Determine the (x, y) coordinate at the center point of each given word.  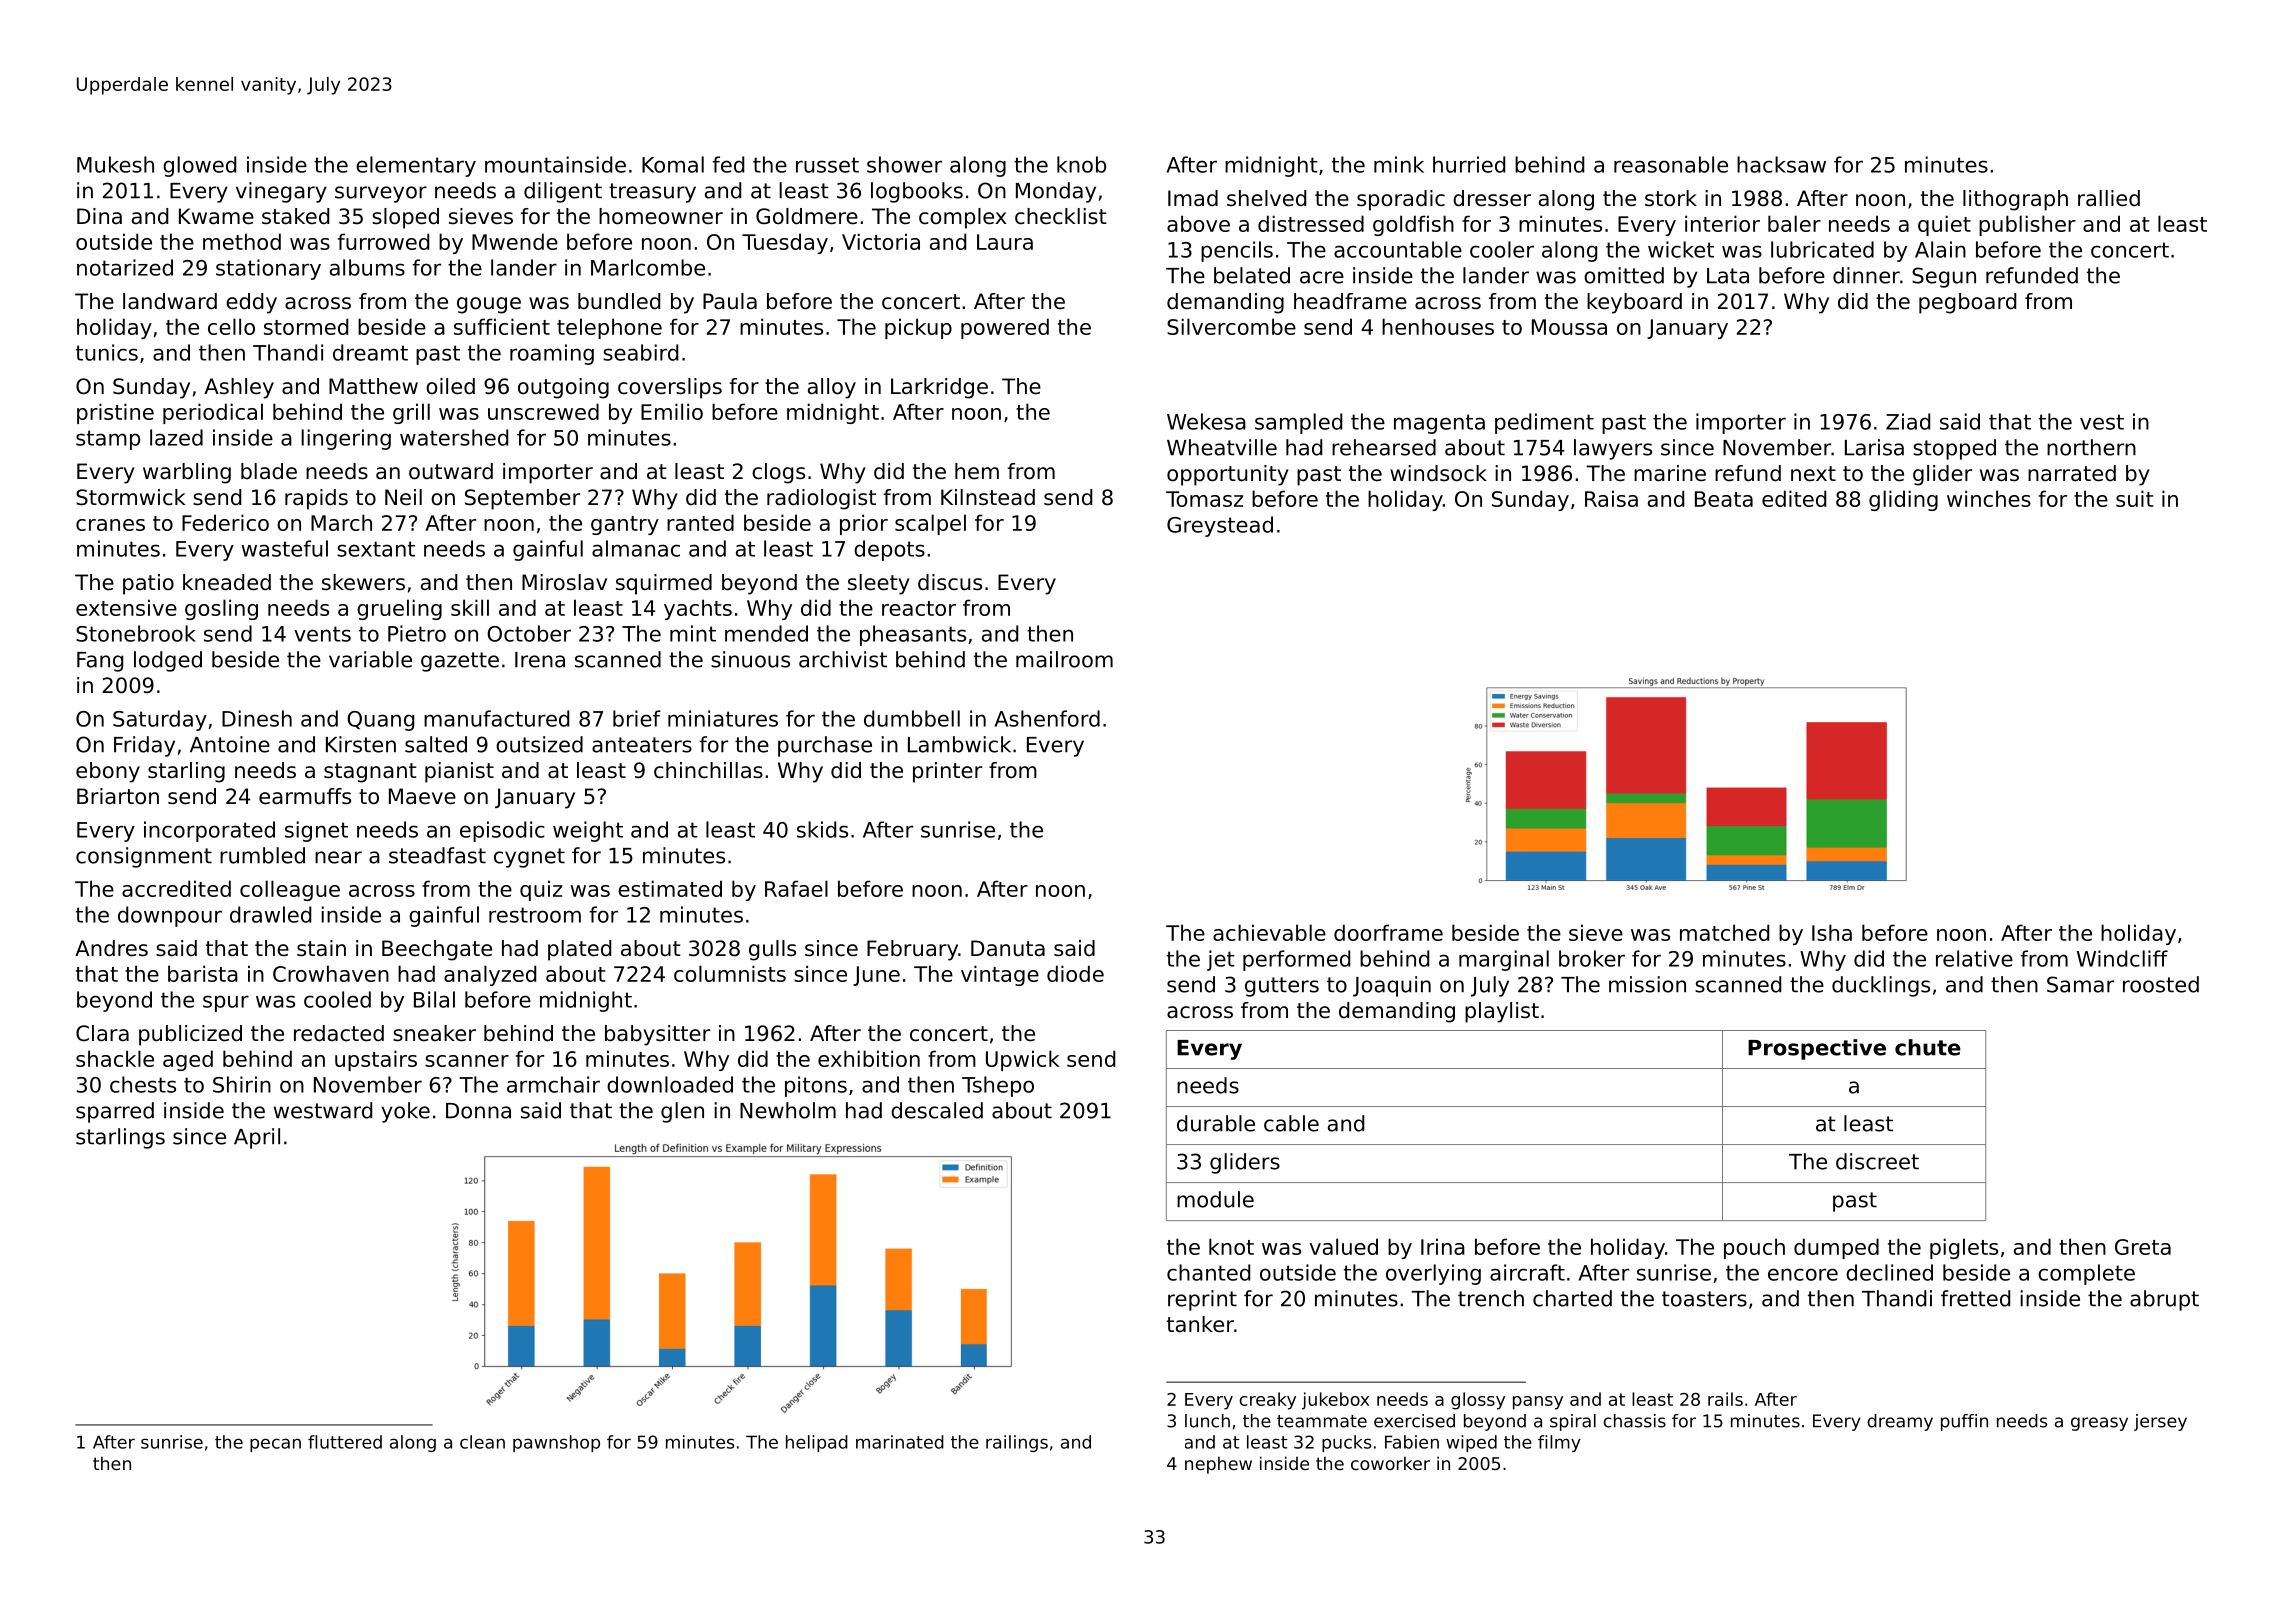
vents (322, 634)
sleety (879, 584)
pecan (275, 1445)
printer (947, 772)
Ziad (1908, 421)
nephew (1218, 1465)
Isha (1832, 932)
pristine (115, 413)
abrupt (2164, 1300)
